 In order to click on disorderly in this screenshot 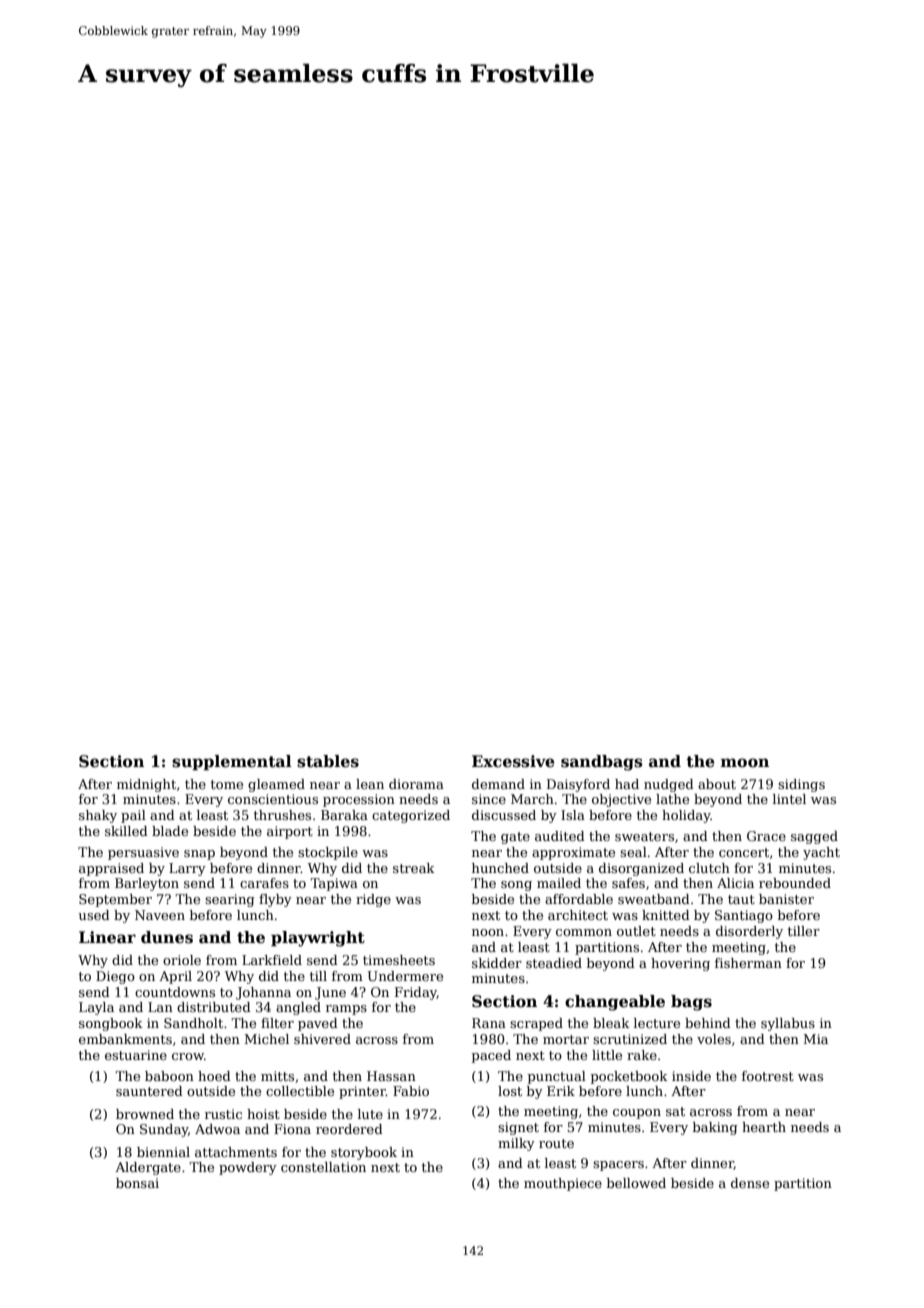, I will do `click(749, 932)`.
